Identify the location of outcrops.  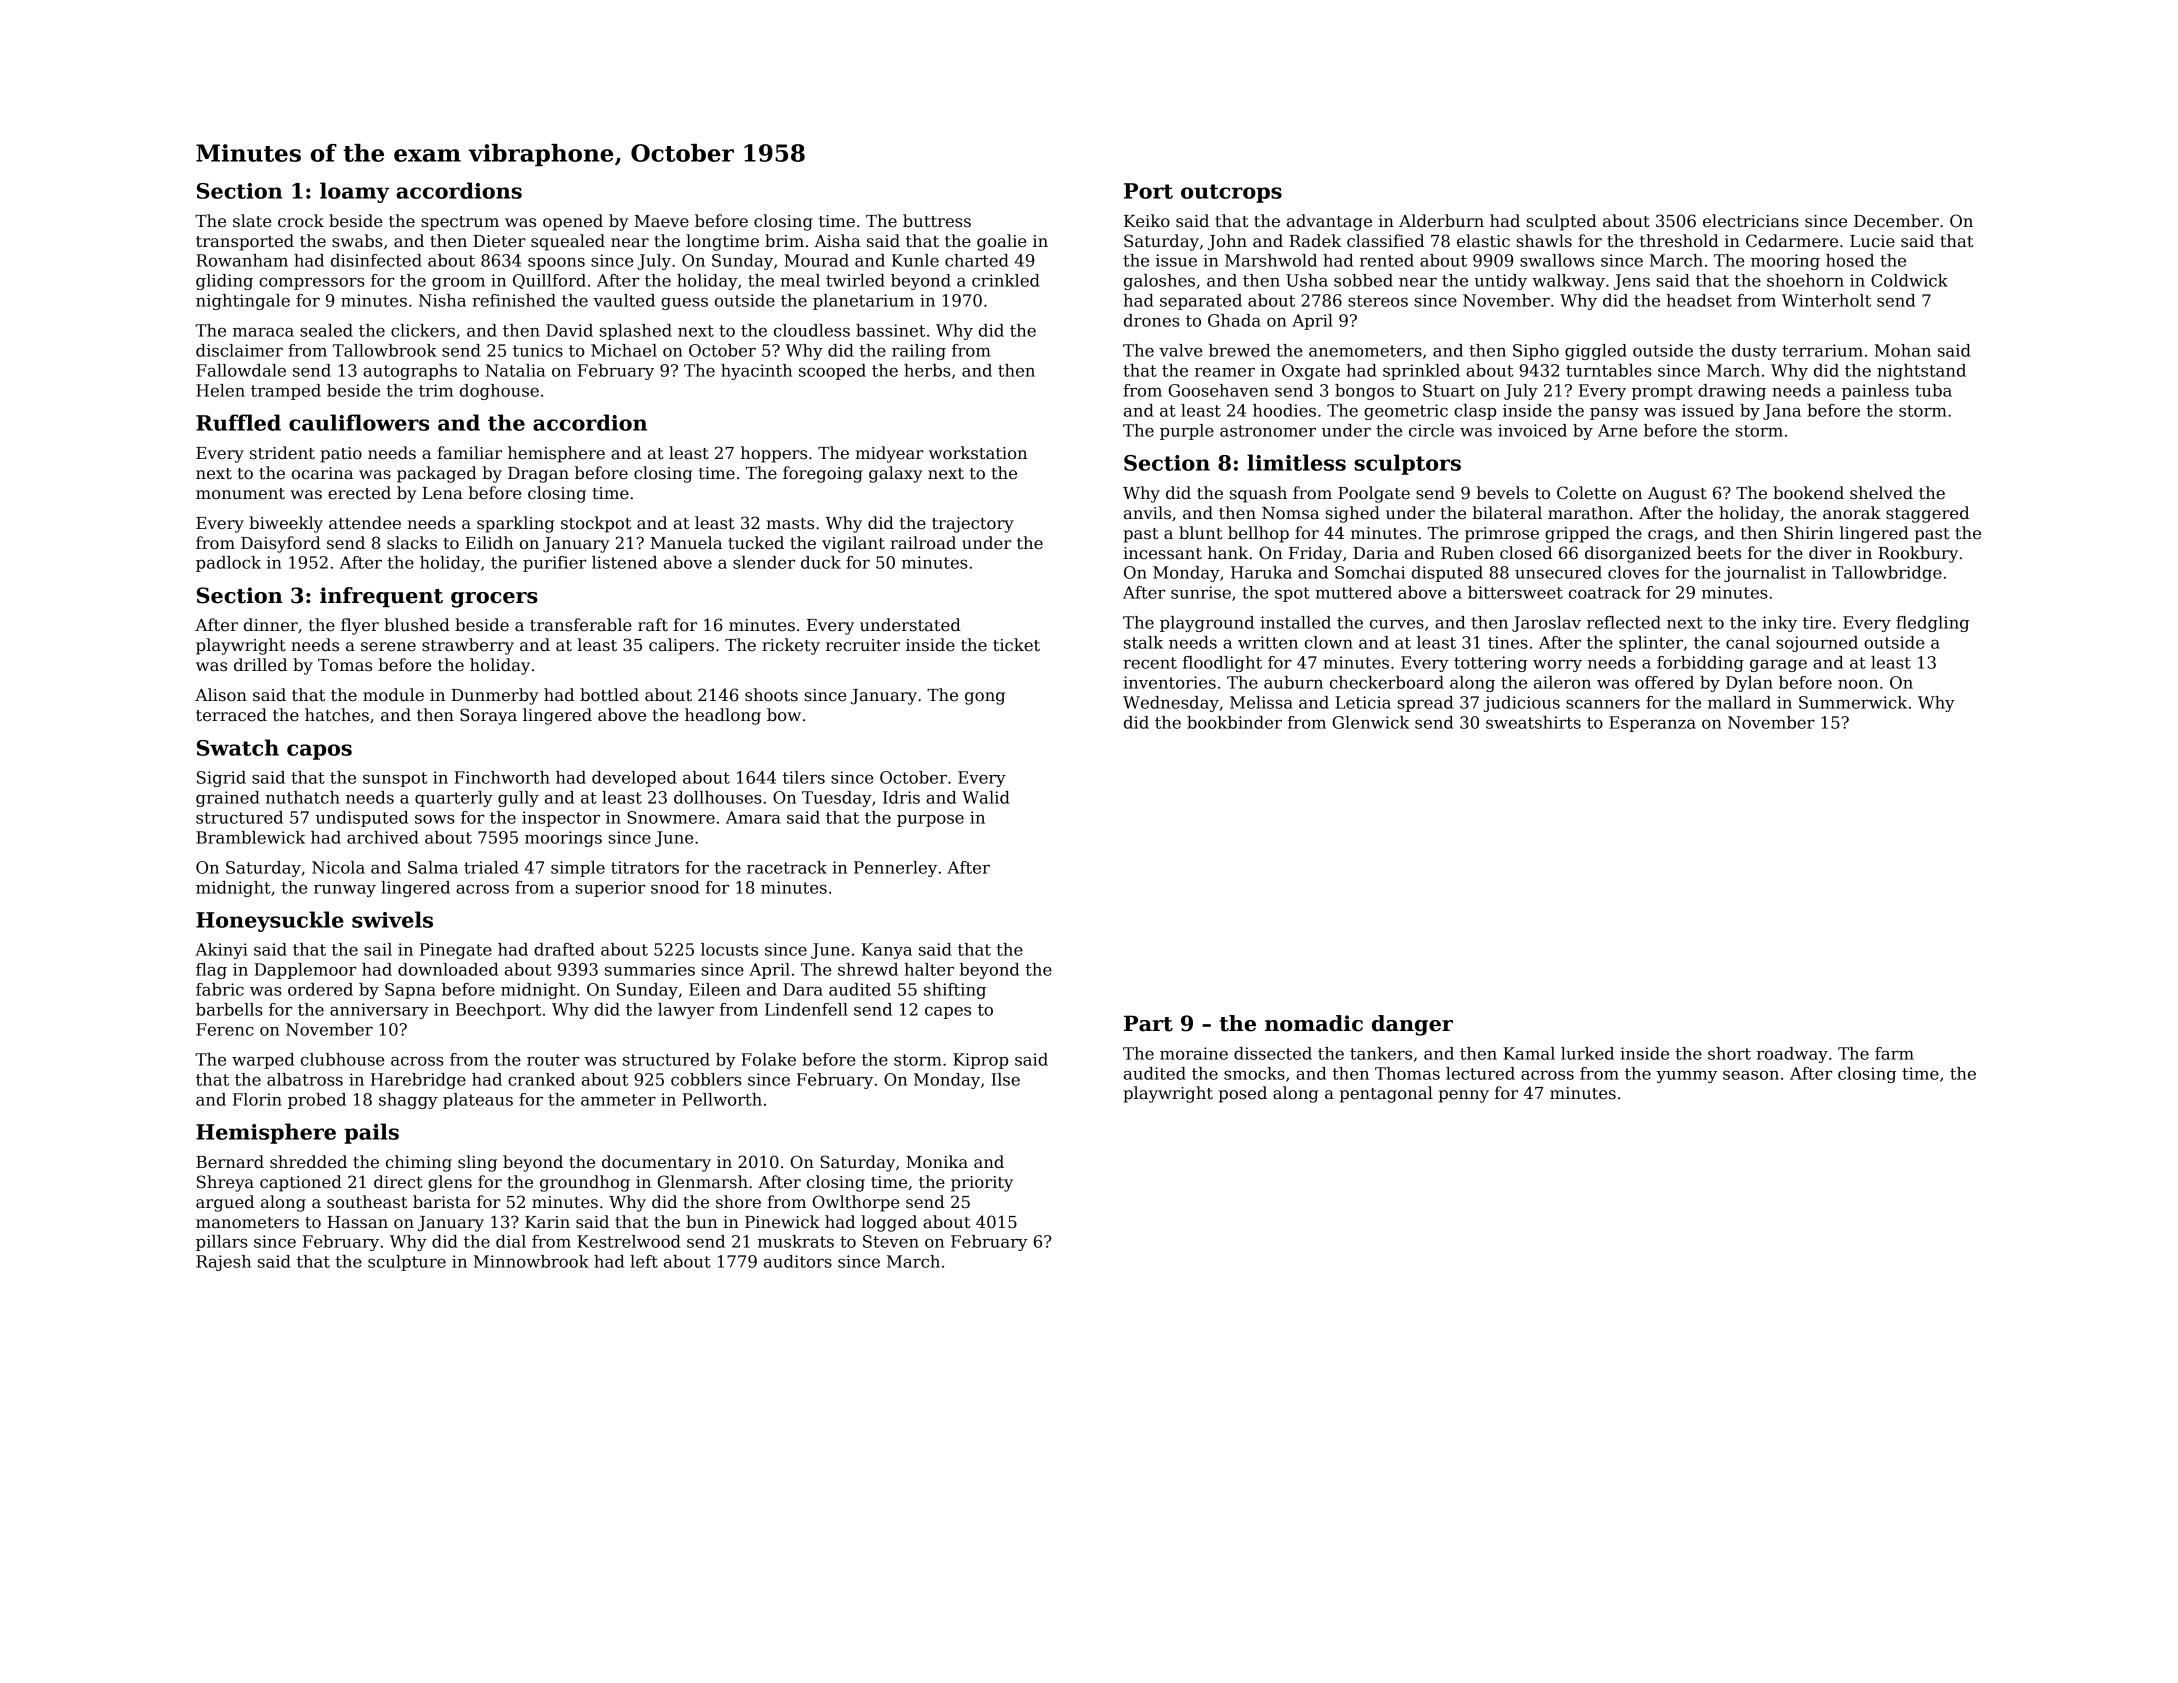
(1231, 193).
